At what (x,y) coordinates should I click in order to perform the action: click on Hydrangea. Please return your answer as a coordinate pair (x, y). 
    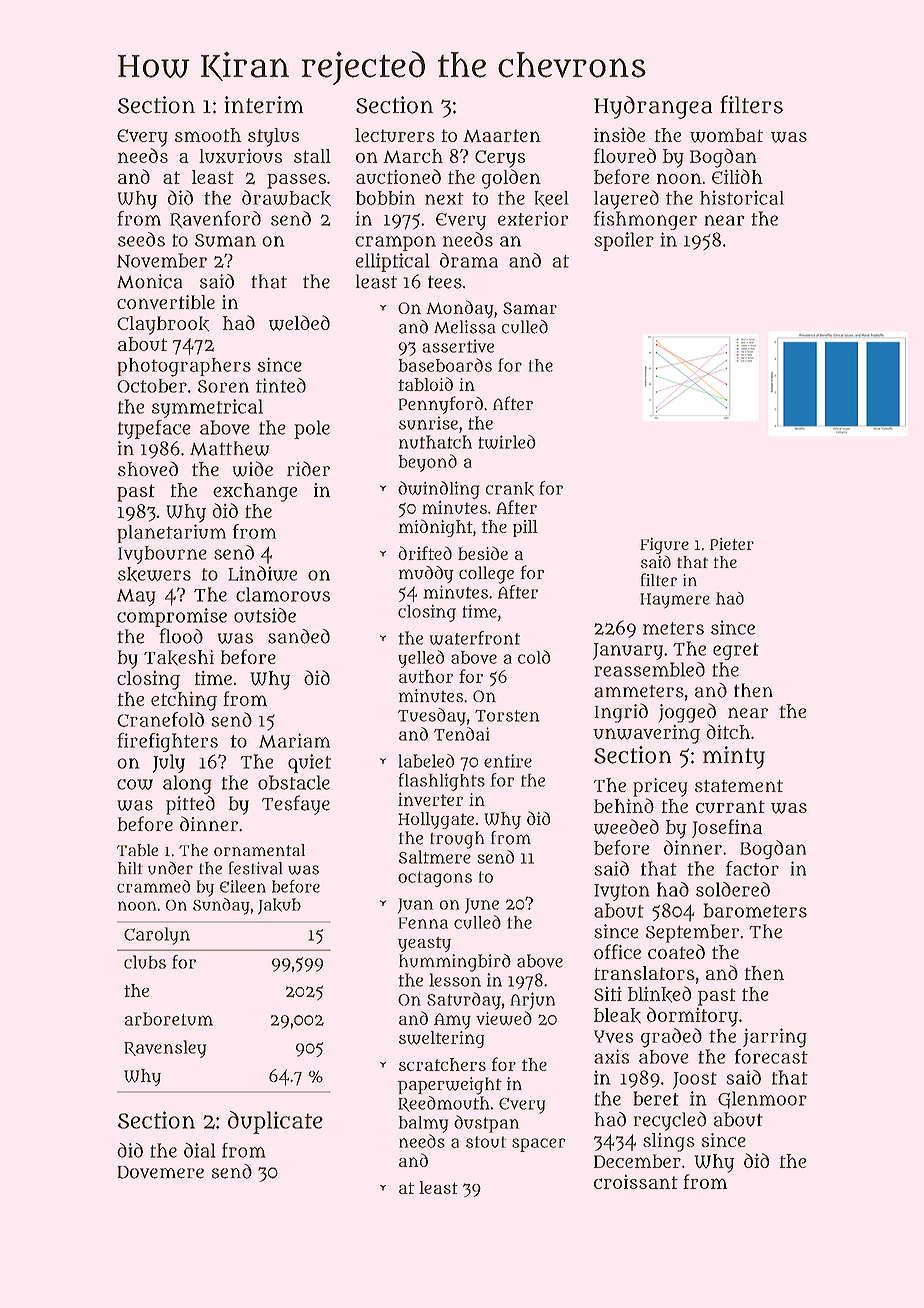
    Looking at the image, I should click on (653, 107).
